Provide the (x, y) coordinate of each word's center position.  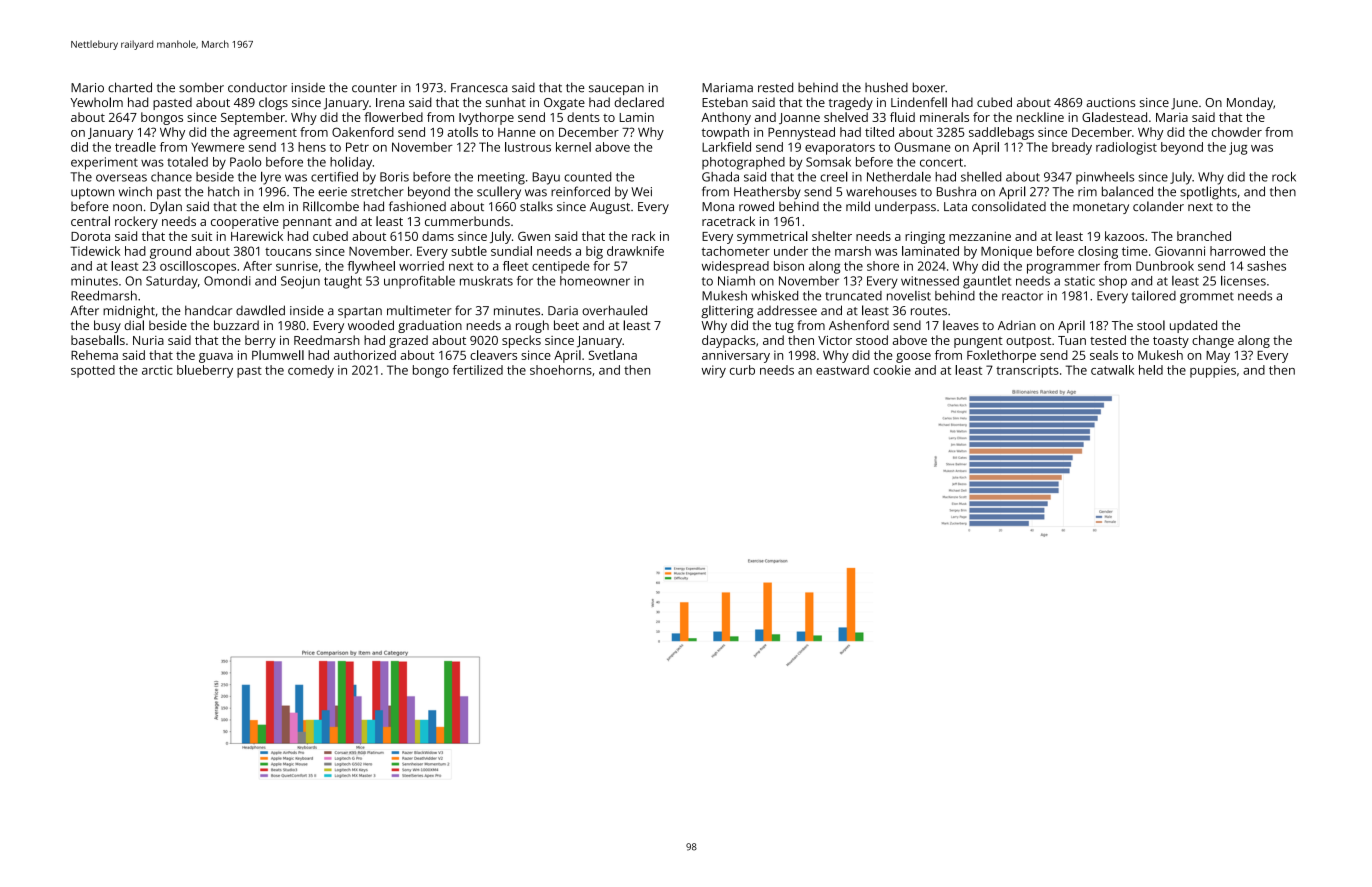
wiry (714, 371)
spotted (93, 371)
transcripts (1027, 371)
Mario (87, 88)
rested (775, 87)
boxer (929, 87)
